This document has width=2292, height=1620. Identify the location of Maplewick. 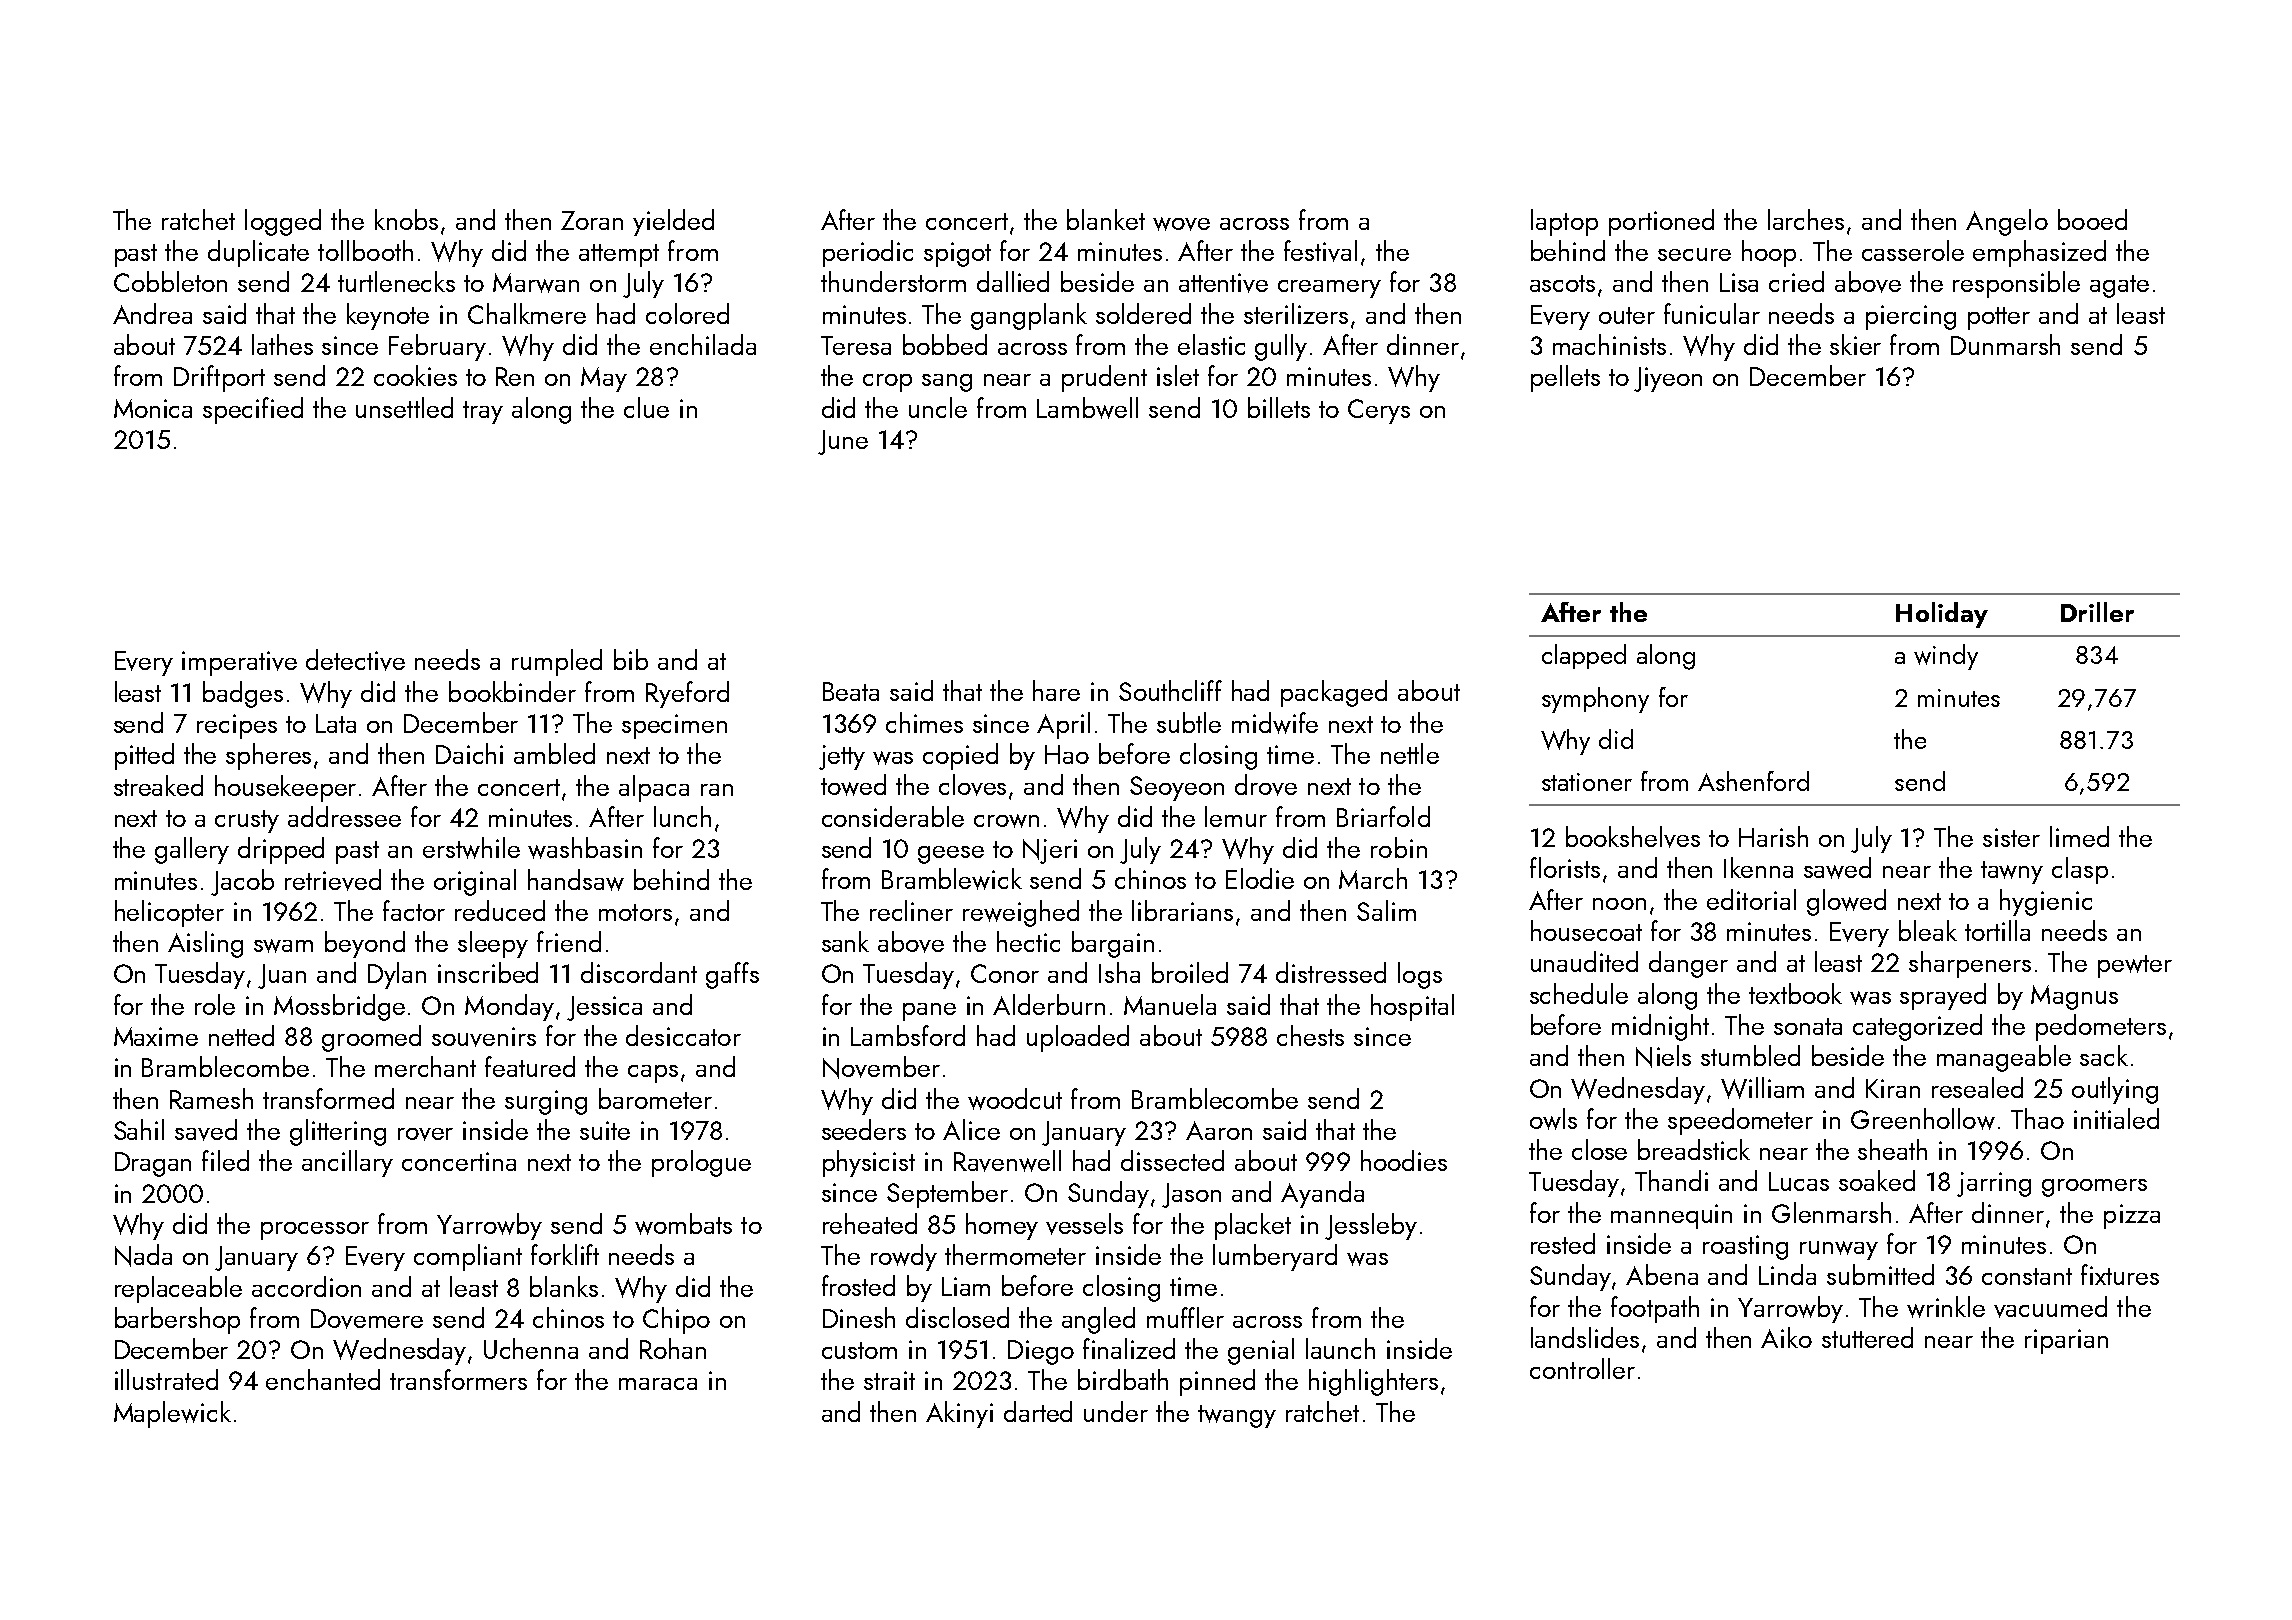
(172, 1414).
